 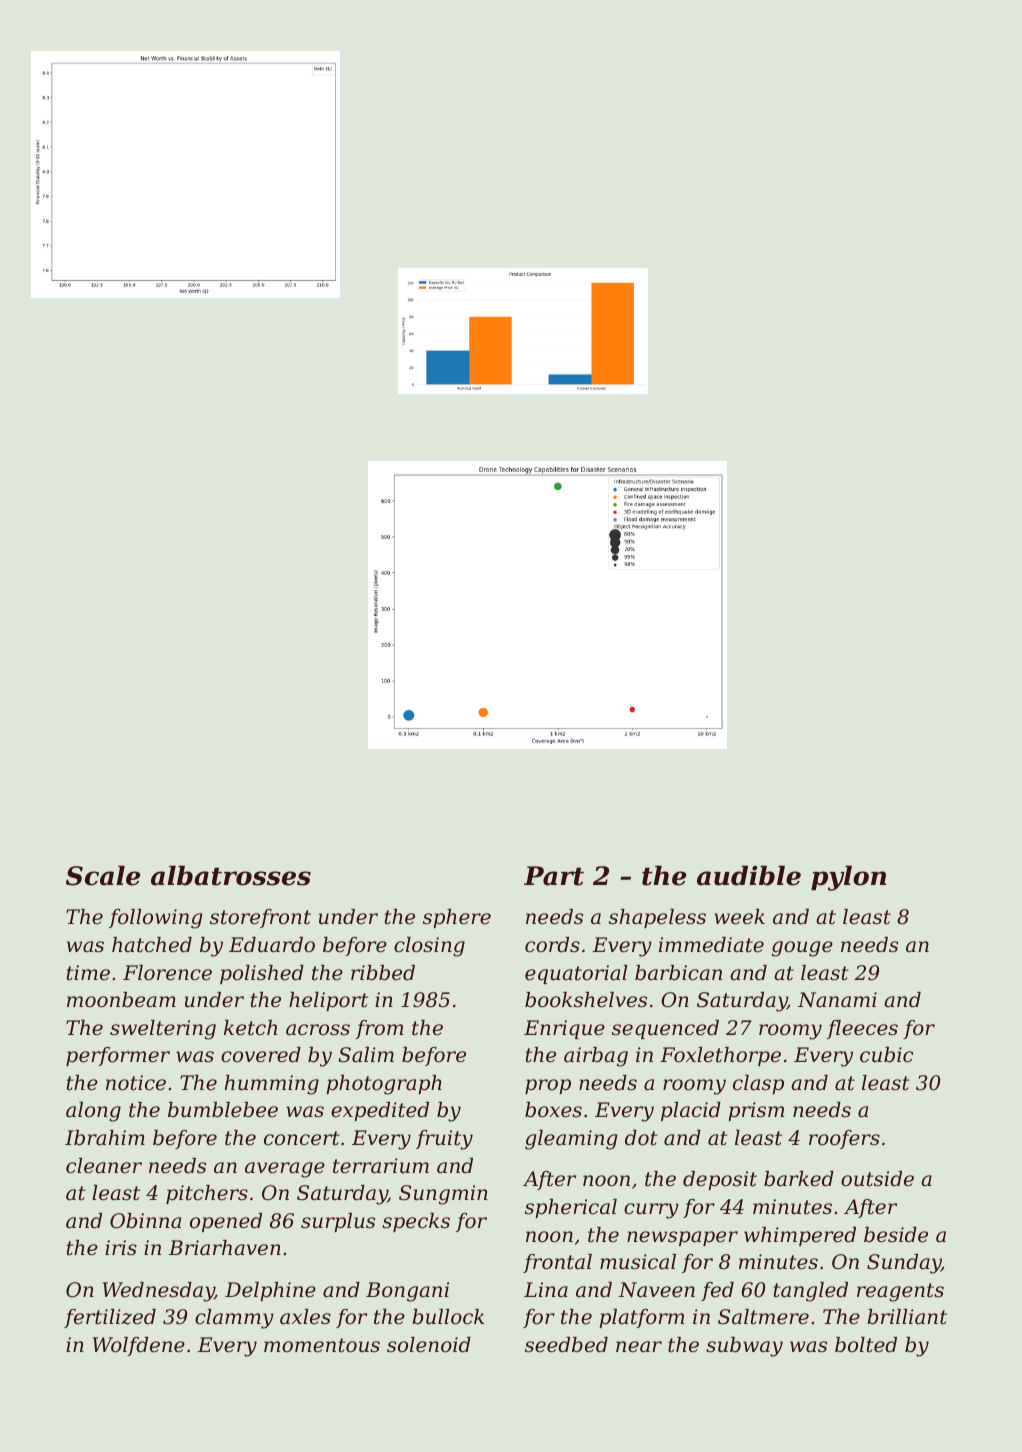 I want to click on shapeless, so click(x=657, y=918).
